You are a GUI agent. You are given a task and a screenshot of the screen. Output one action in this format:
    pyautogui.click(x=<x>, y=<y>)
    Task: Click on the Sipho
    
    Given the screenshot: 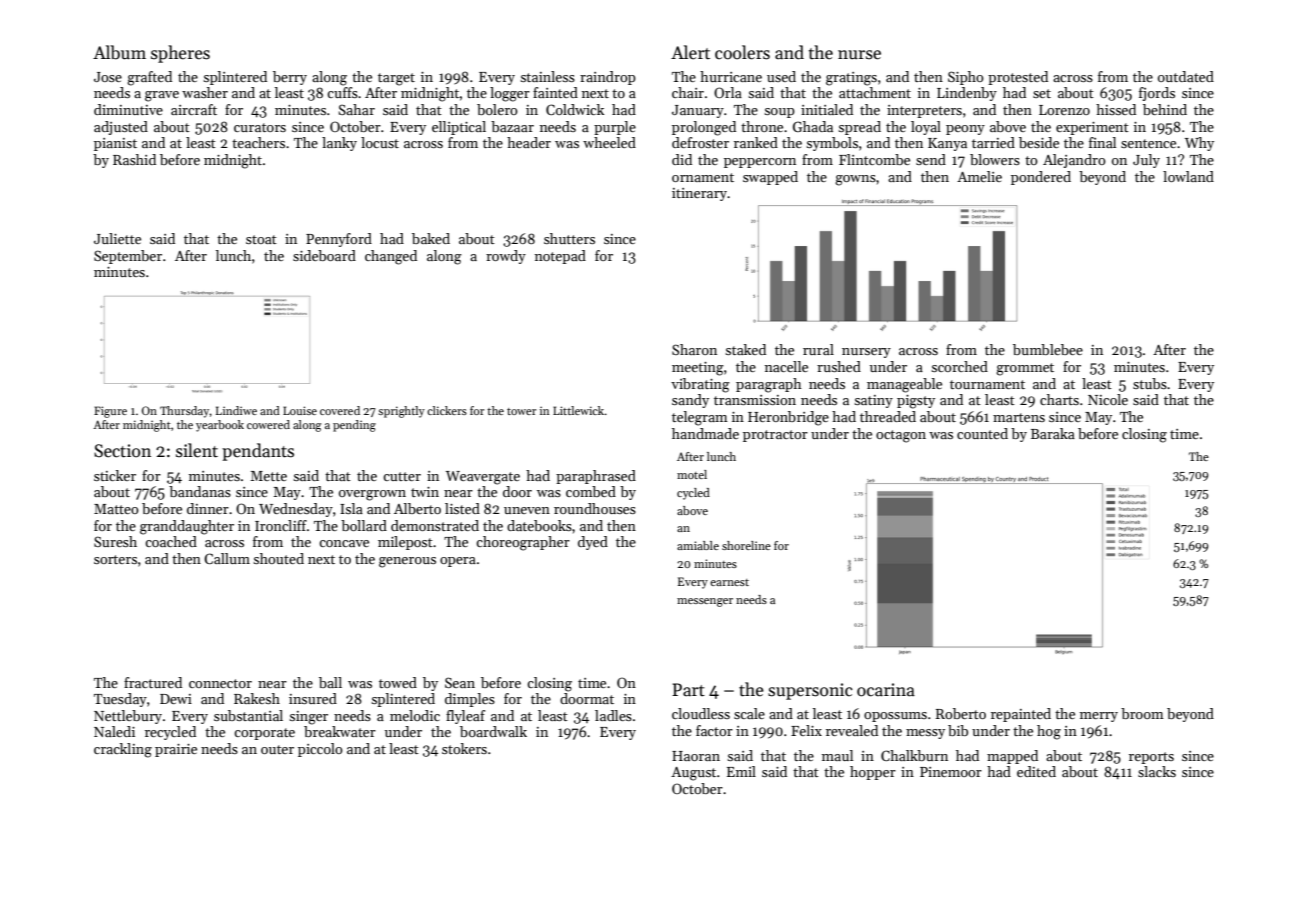 What is the action you would take?
    pyautogui.click(x=966, y=78)
